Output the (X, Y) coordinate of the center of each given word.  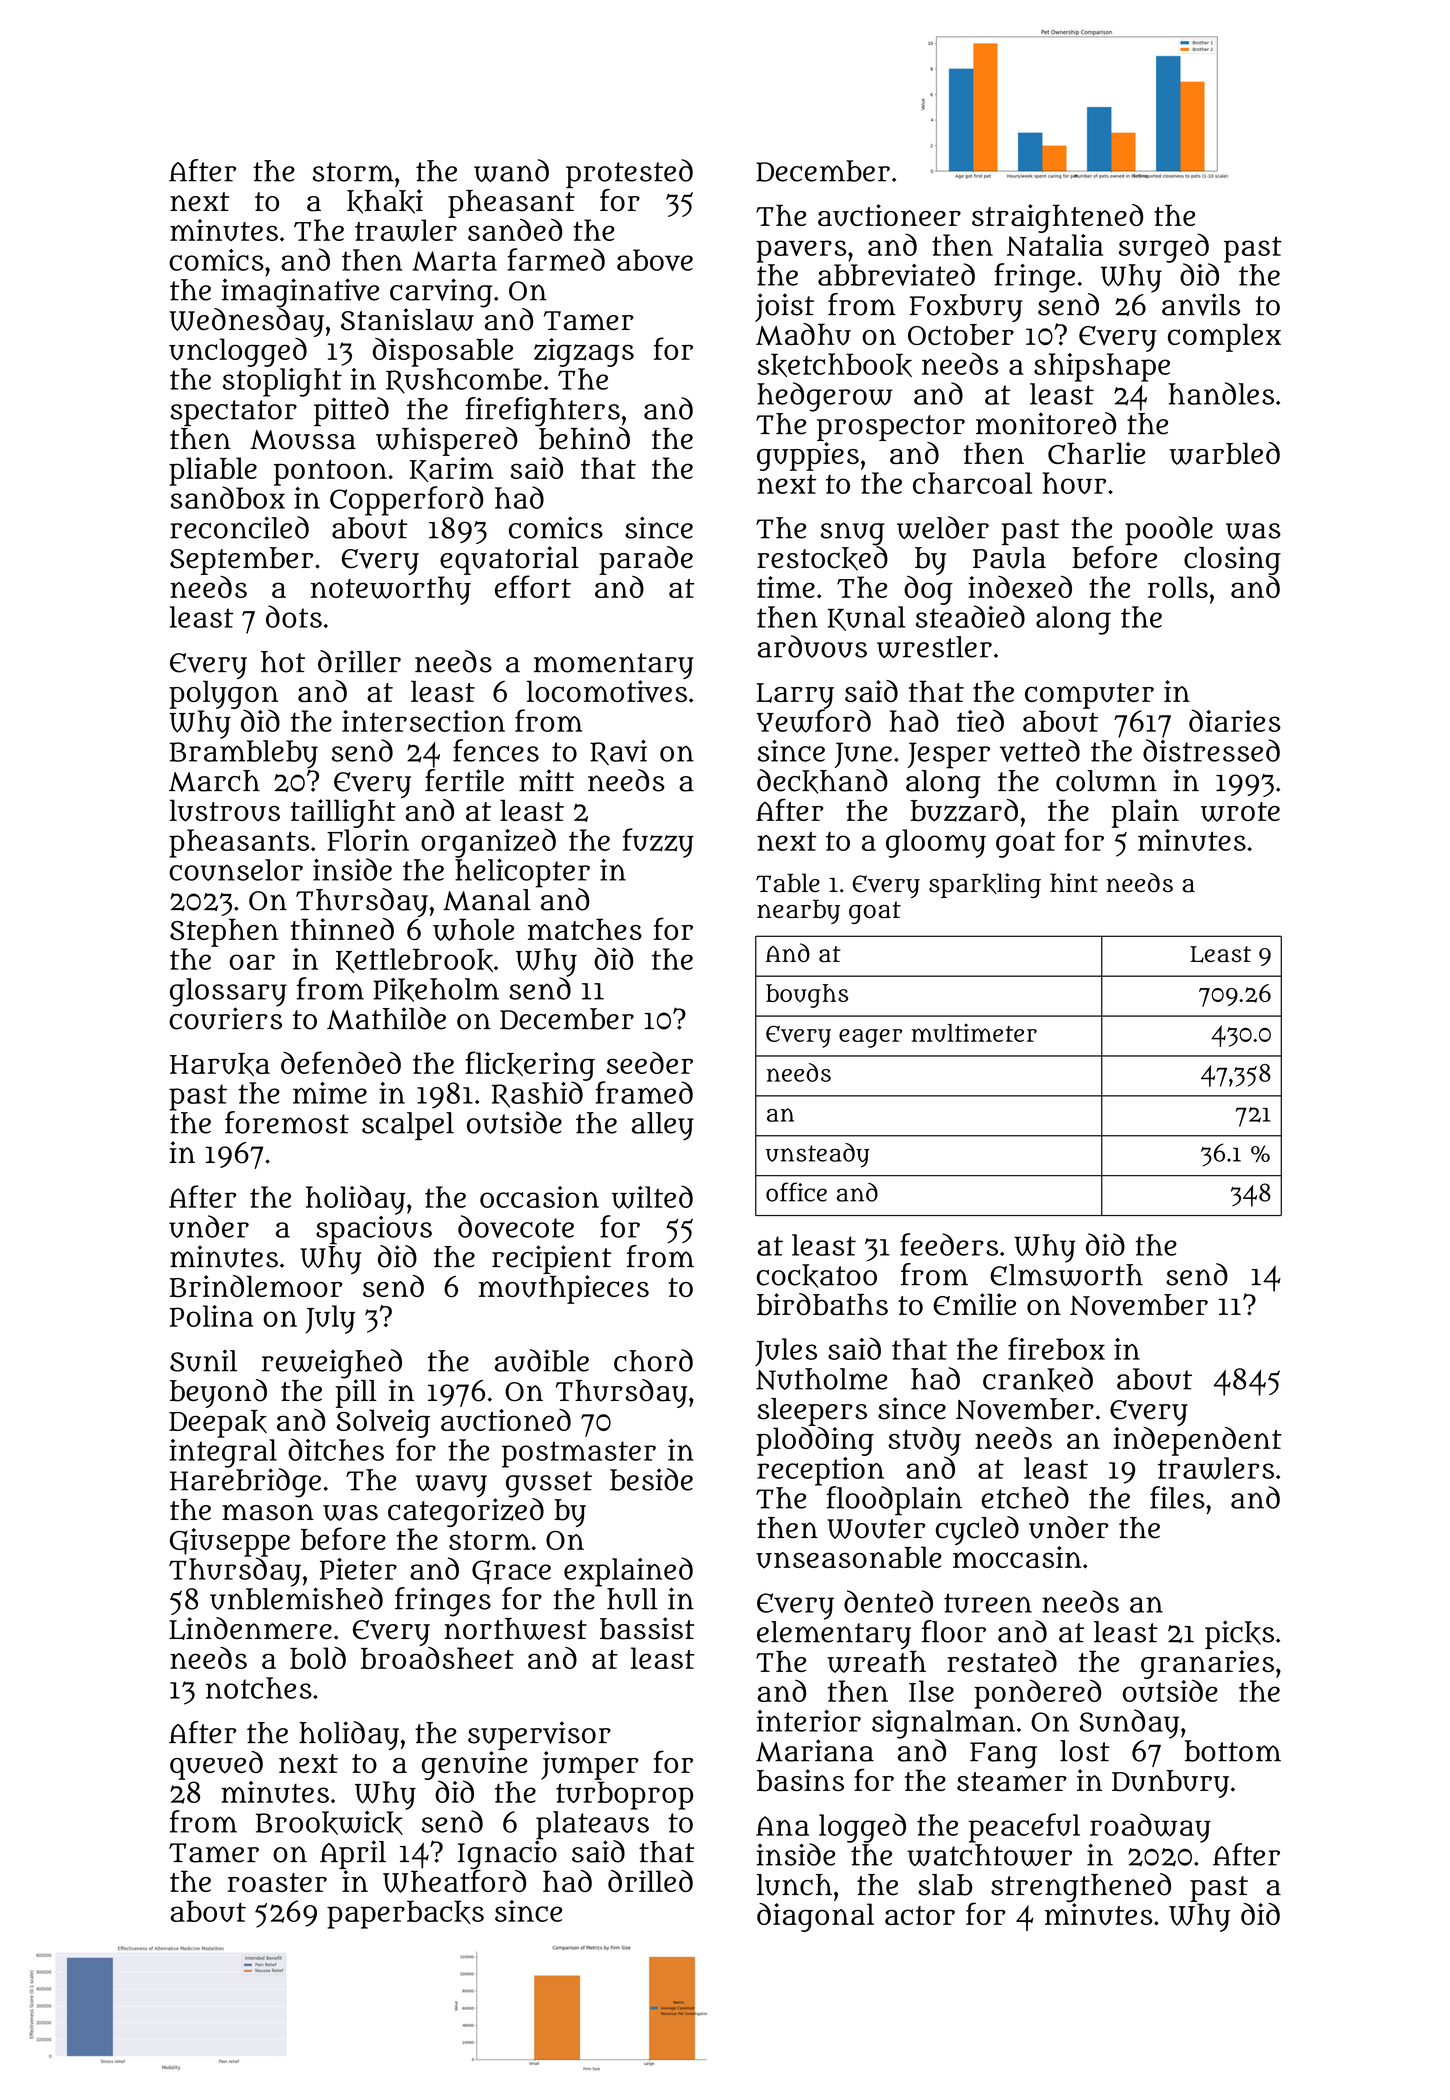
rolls (1178, 587)
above (655, 260)
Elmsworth (1066, 1275)
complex (1224, 337)
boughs (807, 996)
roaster (277, 1882)
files (1177, 1497)
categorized (466, 1512)
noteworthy (391, 590)
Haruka (220, 1064)
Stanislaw (407, 319)
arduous (812, 646)
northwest (515, 1629)
